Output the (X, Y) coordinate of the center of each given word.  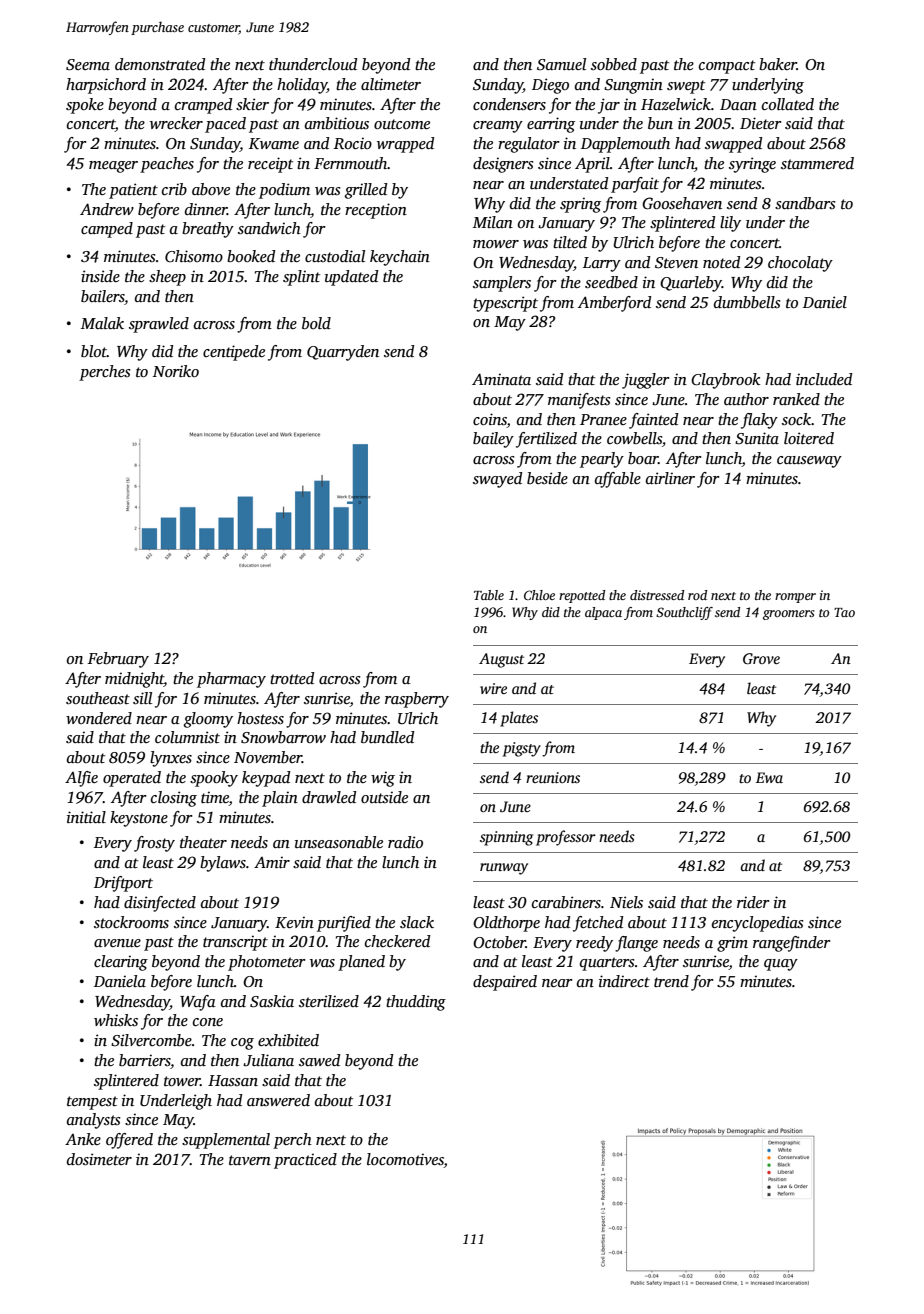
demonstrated (160, 64)
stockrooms (131, 922)
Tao (844, 612)
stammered (817, 163)
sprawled (159, 325)
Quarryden (343, 353)
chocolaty (800, 264)
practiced (305, 1161)
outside (384, 797)
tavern (250, 1160)
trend (671, 981)
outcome (402, 124)
